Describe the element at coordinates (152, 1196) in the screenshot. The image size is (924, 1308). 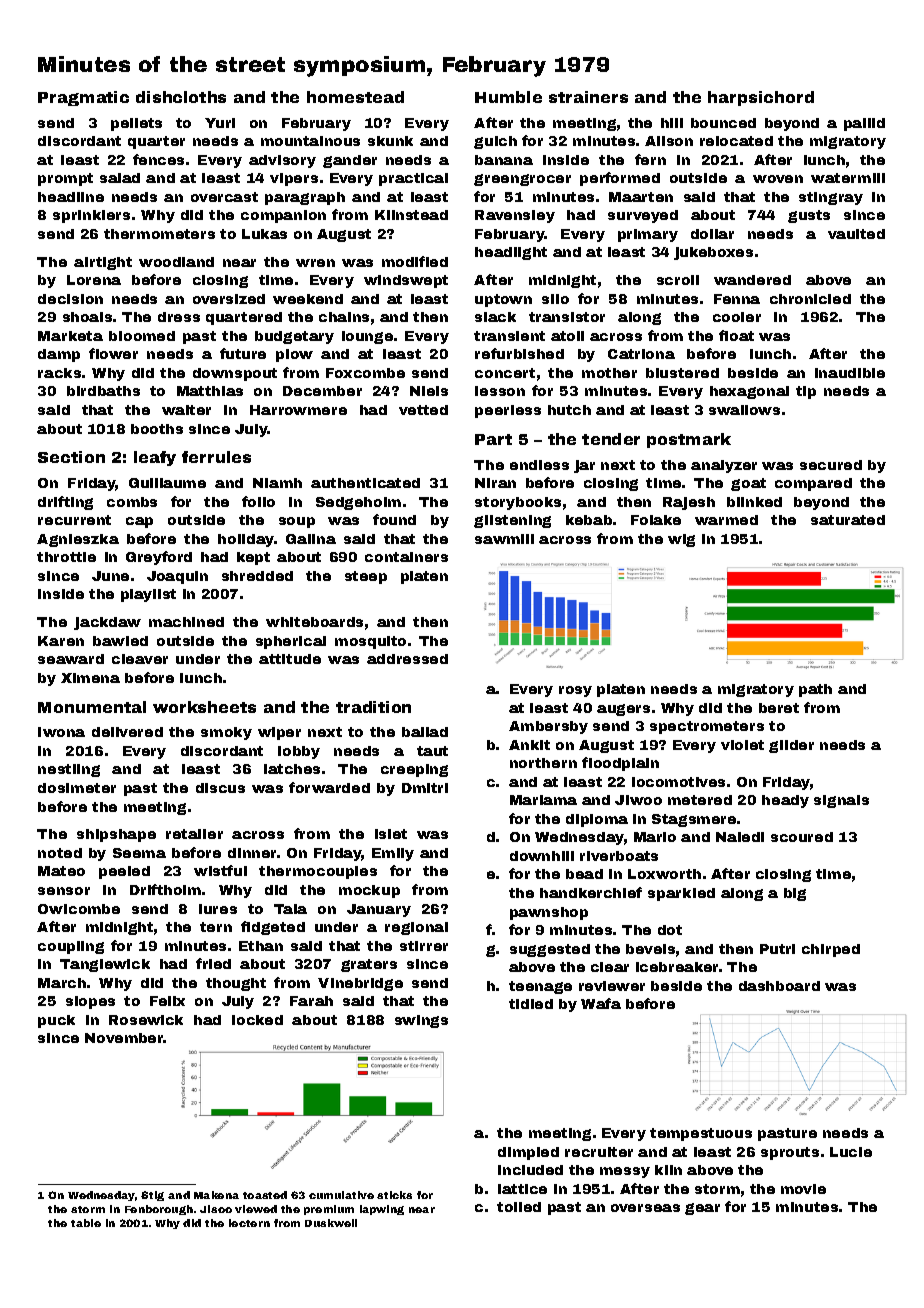
I see `Stig` at that location.
